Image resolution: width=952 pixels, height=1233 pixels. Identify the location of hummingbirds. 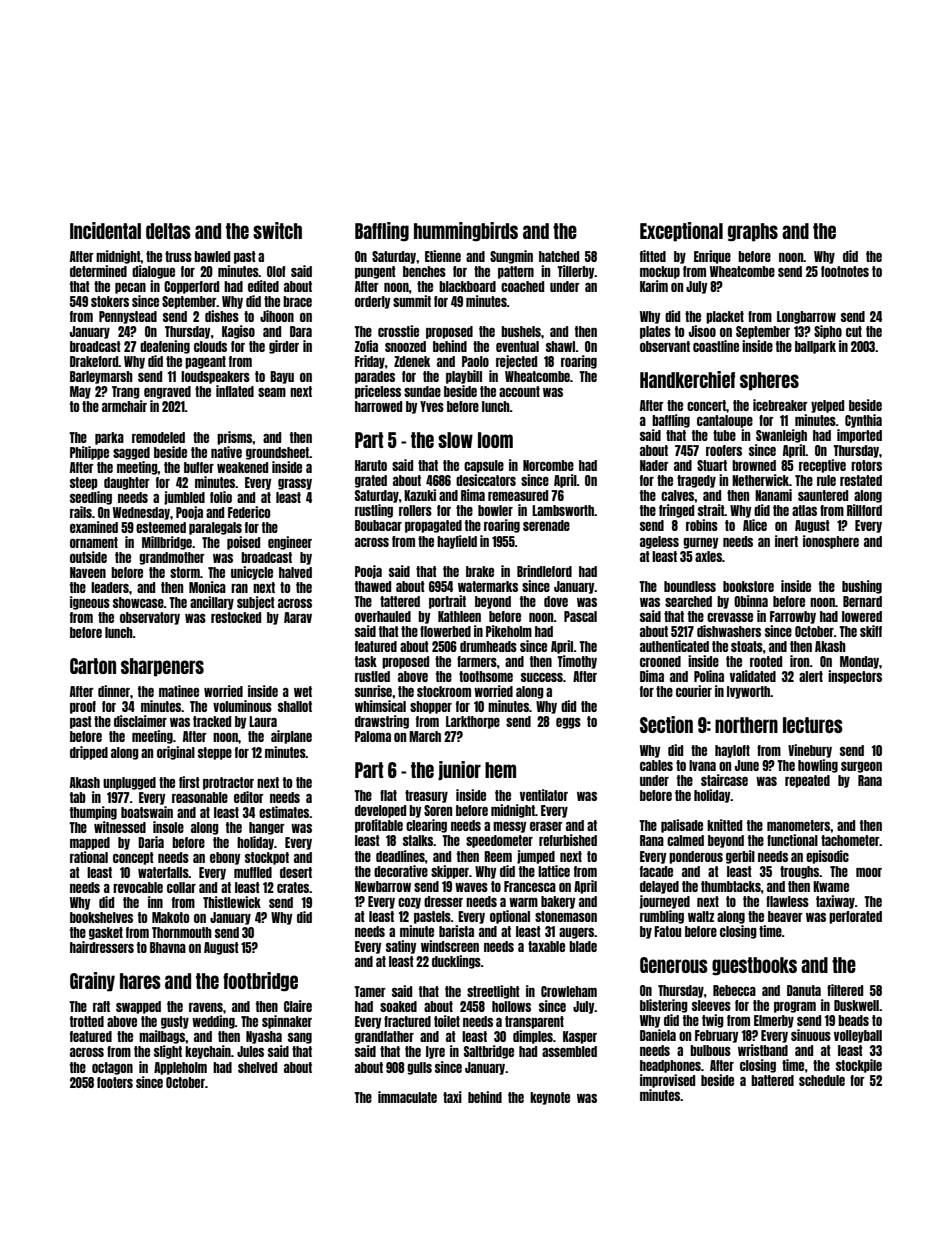
(466, 232).
